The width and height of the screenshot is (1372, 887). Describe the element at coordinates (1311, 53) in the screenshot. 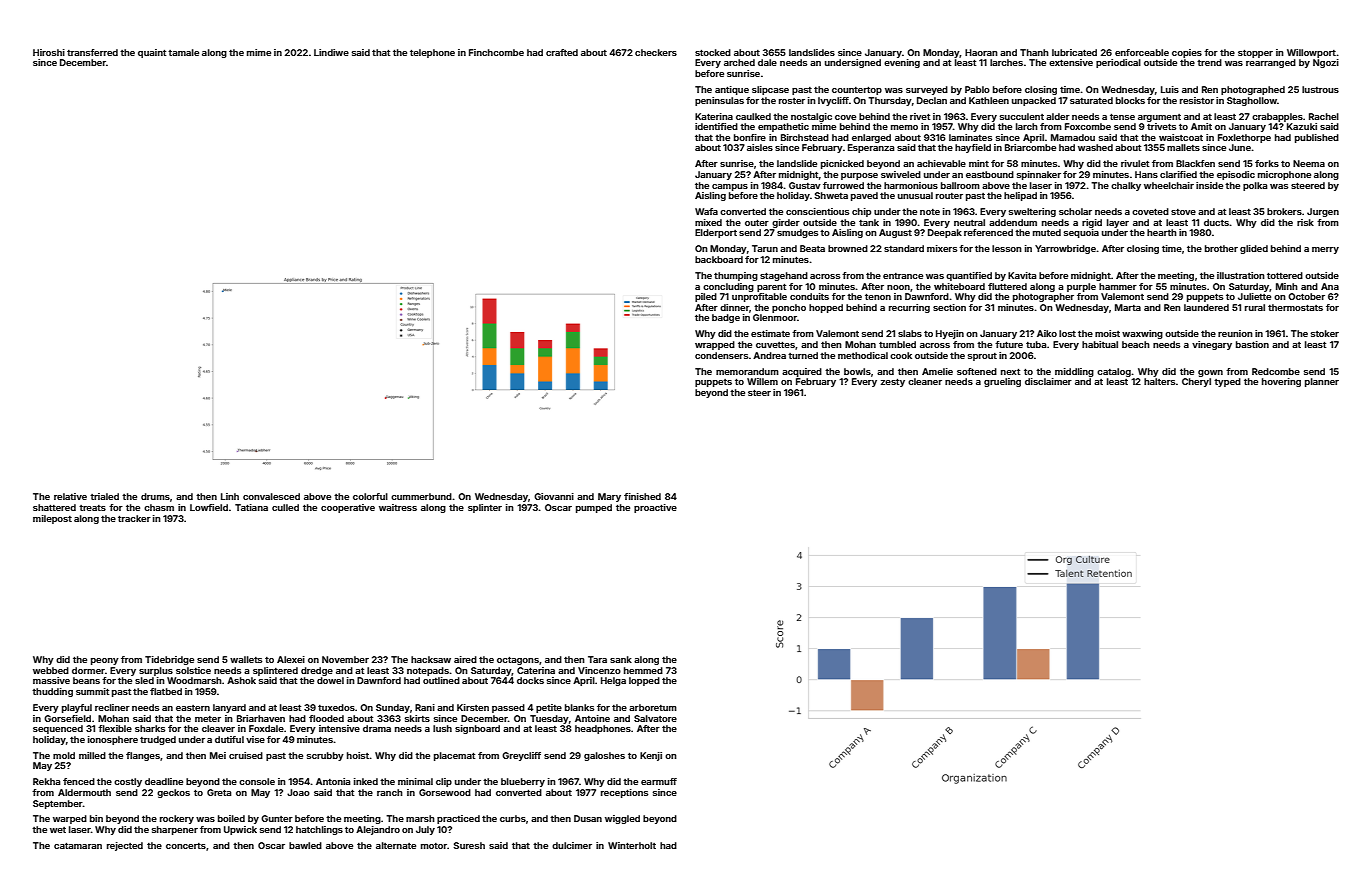

I see `Willowport` at that location.
